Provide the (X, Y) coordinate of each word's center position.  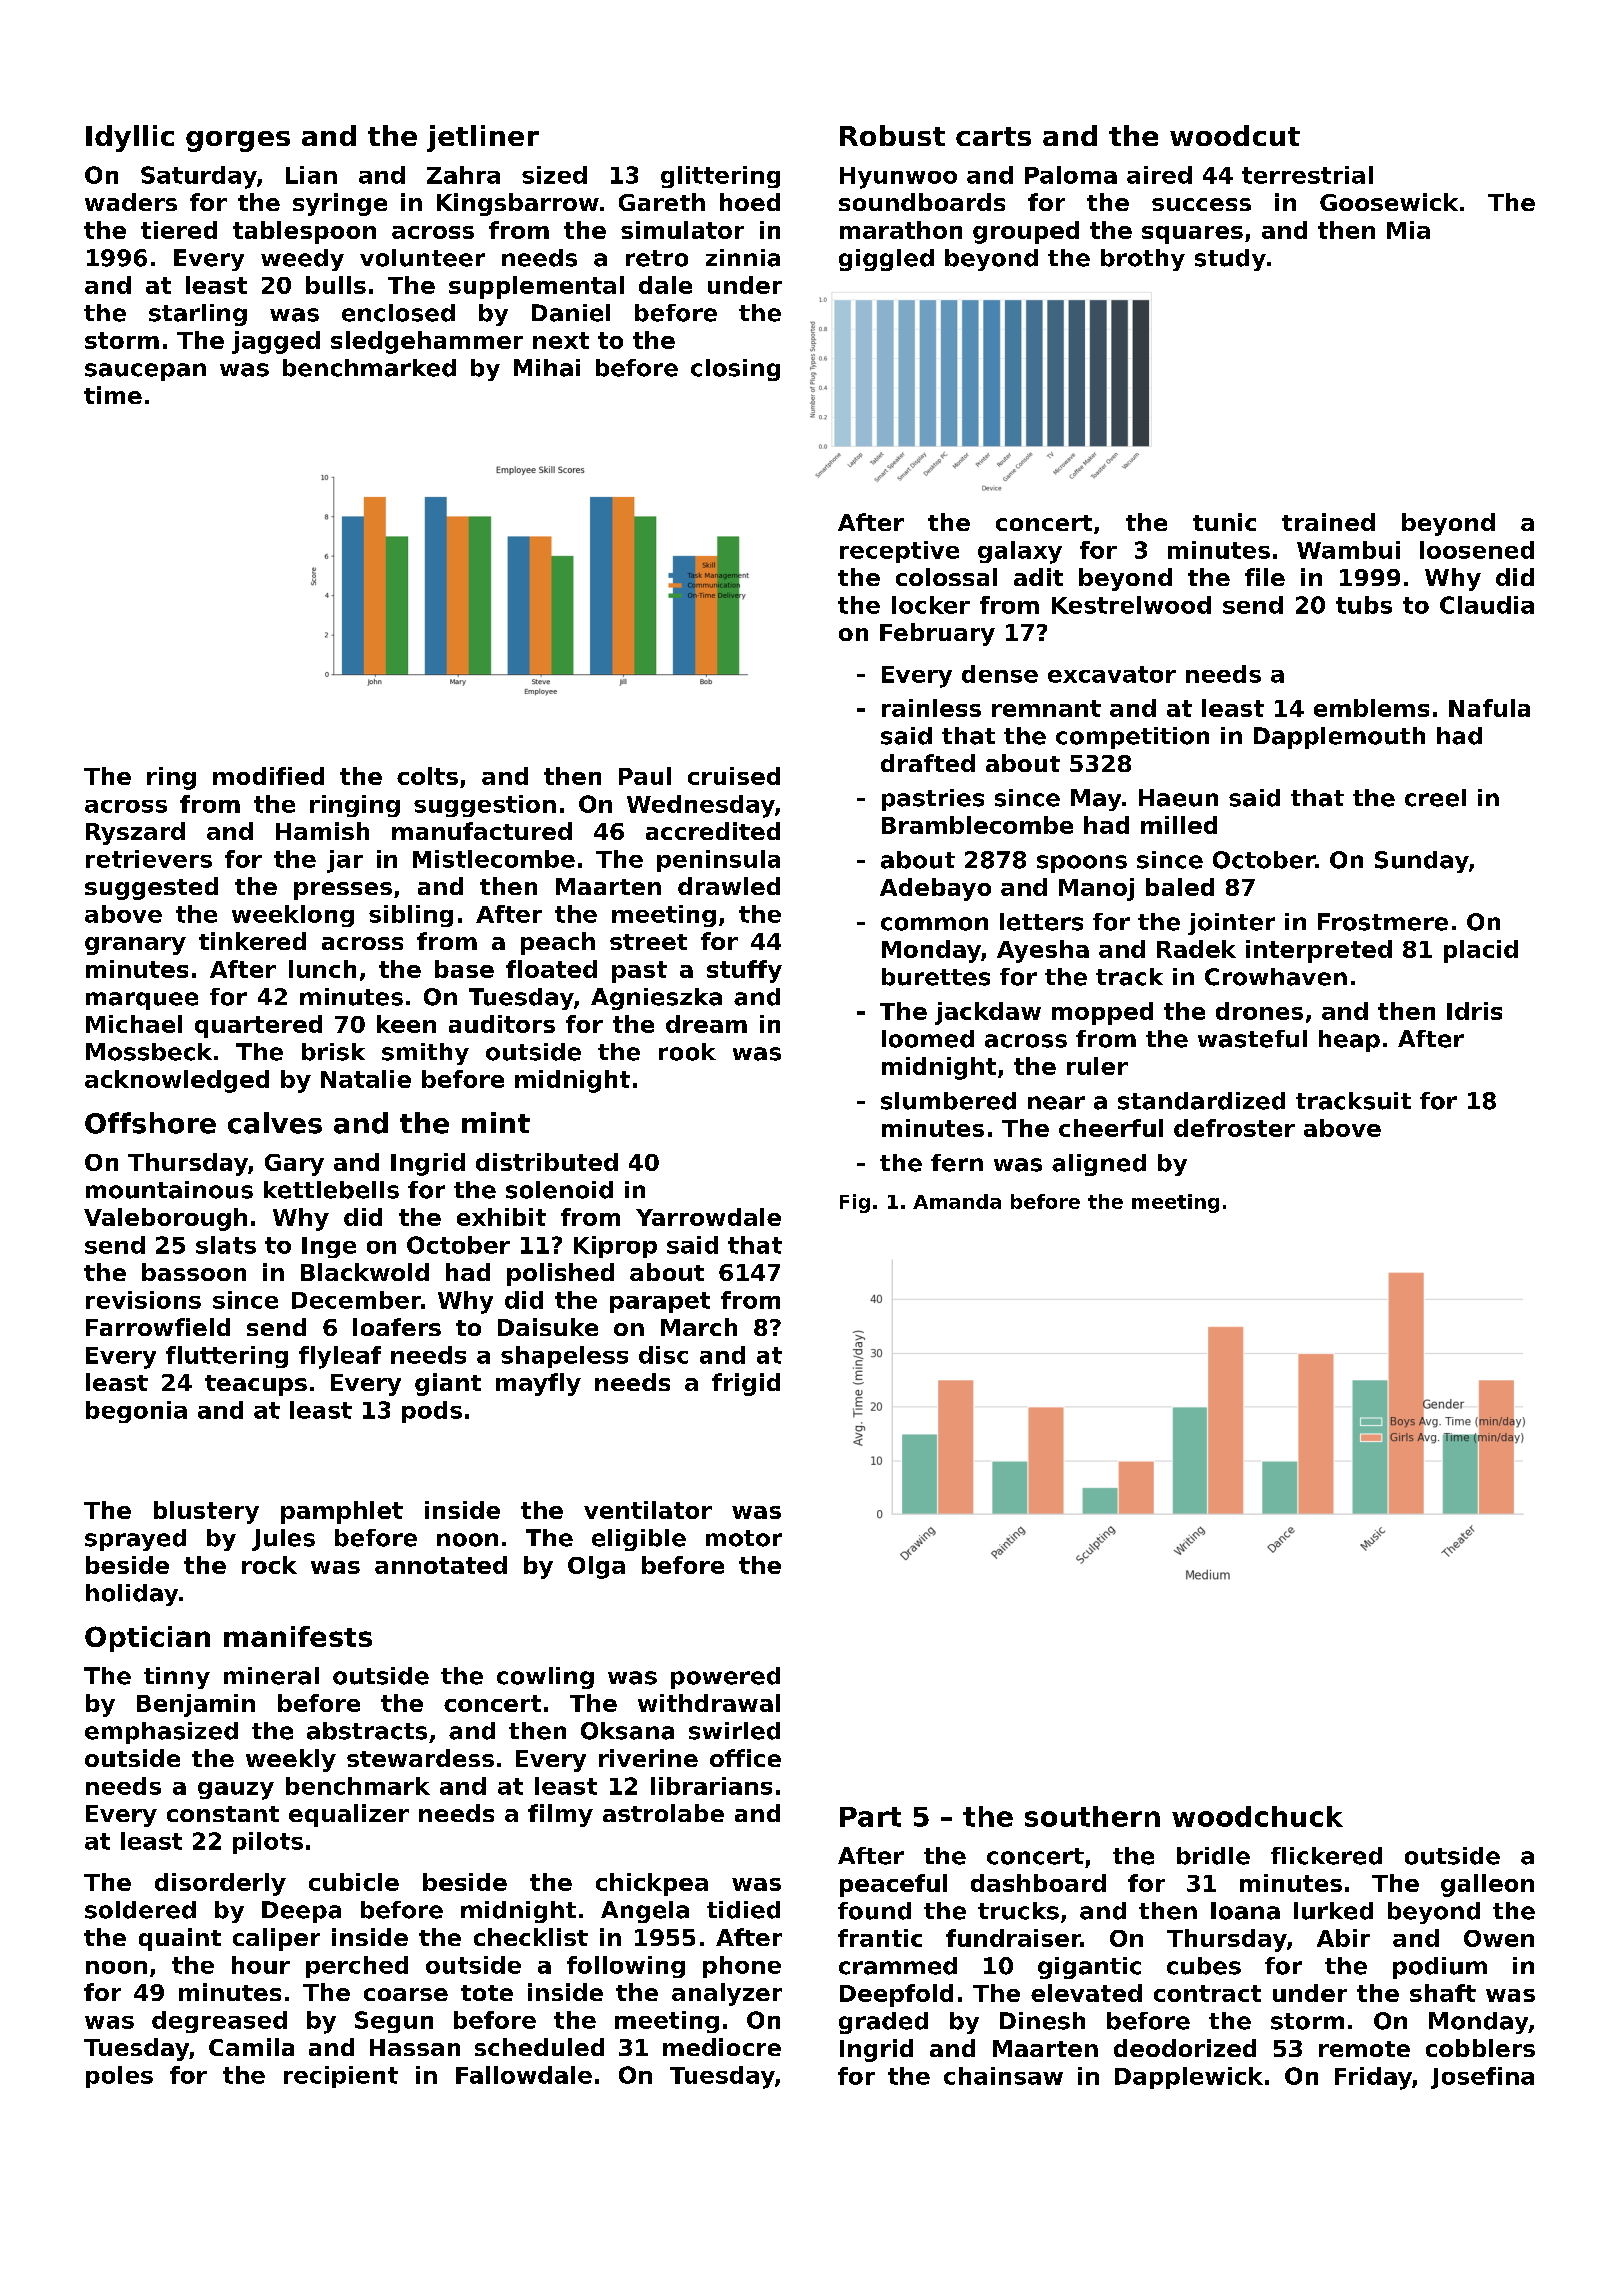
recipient (341, 2077)
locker (931, 605)
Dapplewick (1189, 2078)
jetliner (483, 138)
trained (1328, 522)
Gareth (662, 202)
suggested (151, 888)
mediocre (722, 2047)
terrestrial (1307, 175)
